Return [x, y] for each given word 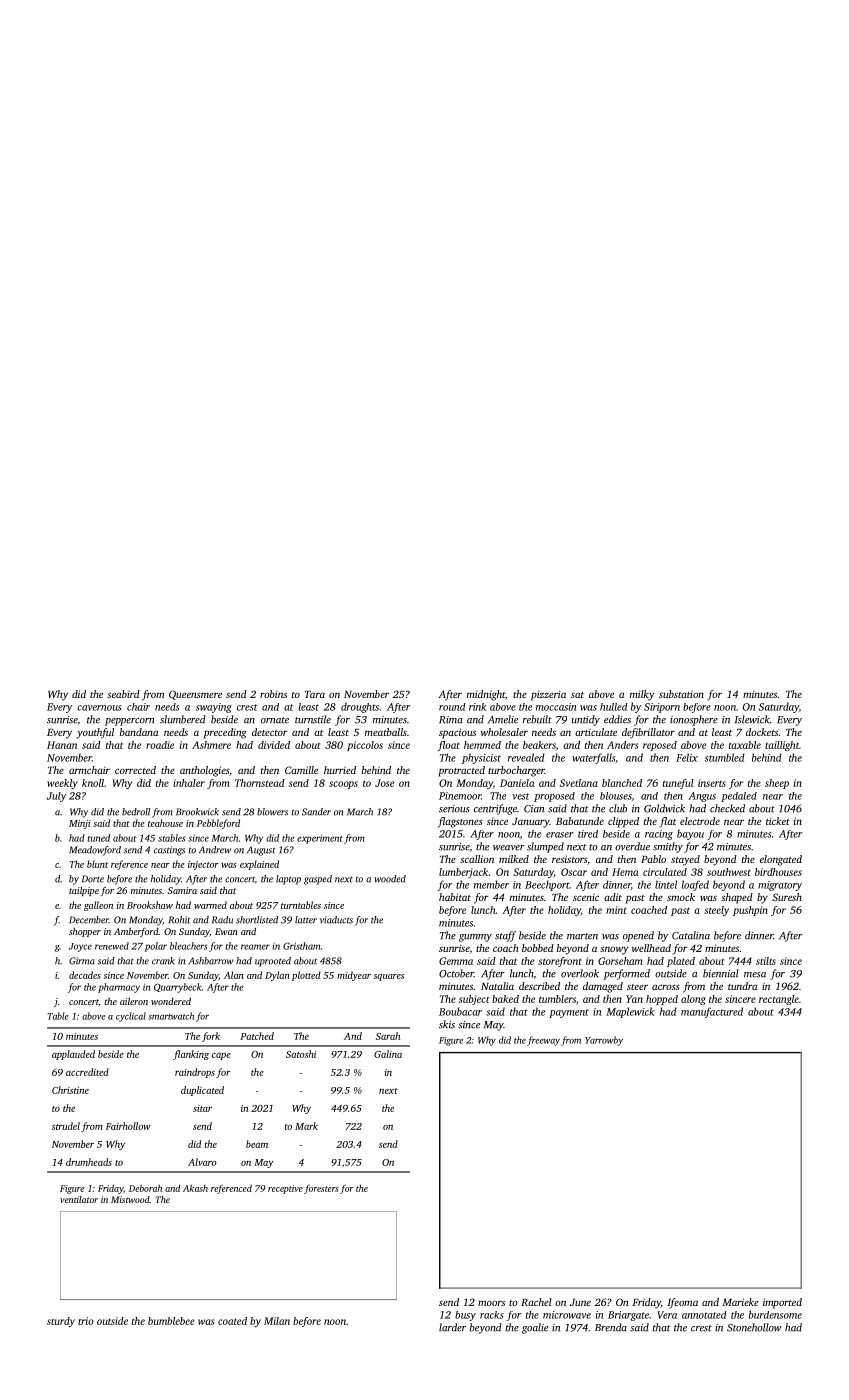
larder [452, 1327]
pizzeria [548, 695]
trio [86, 1321]
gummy [475, 938]
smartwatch [171, 1016]
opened [638, 936]
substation [681, 694]
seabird [123, 694]
